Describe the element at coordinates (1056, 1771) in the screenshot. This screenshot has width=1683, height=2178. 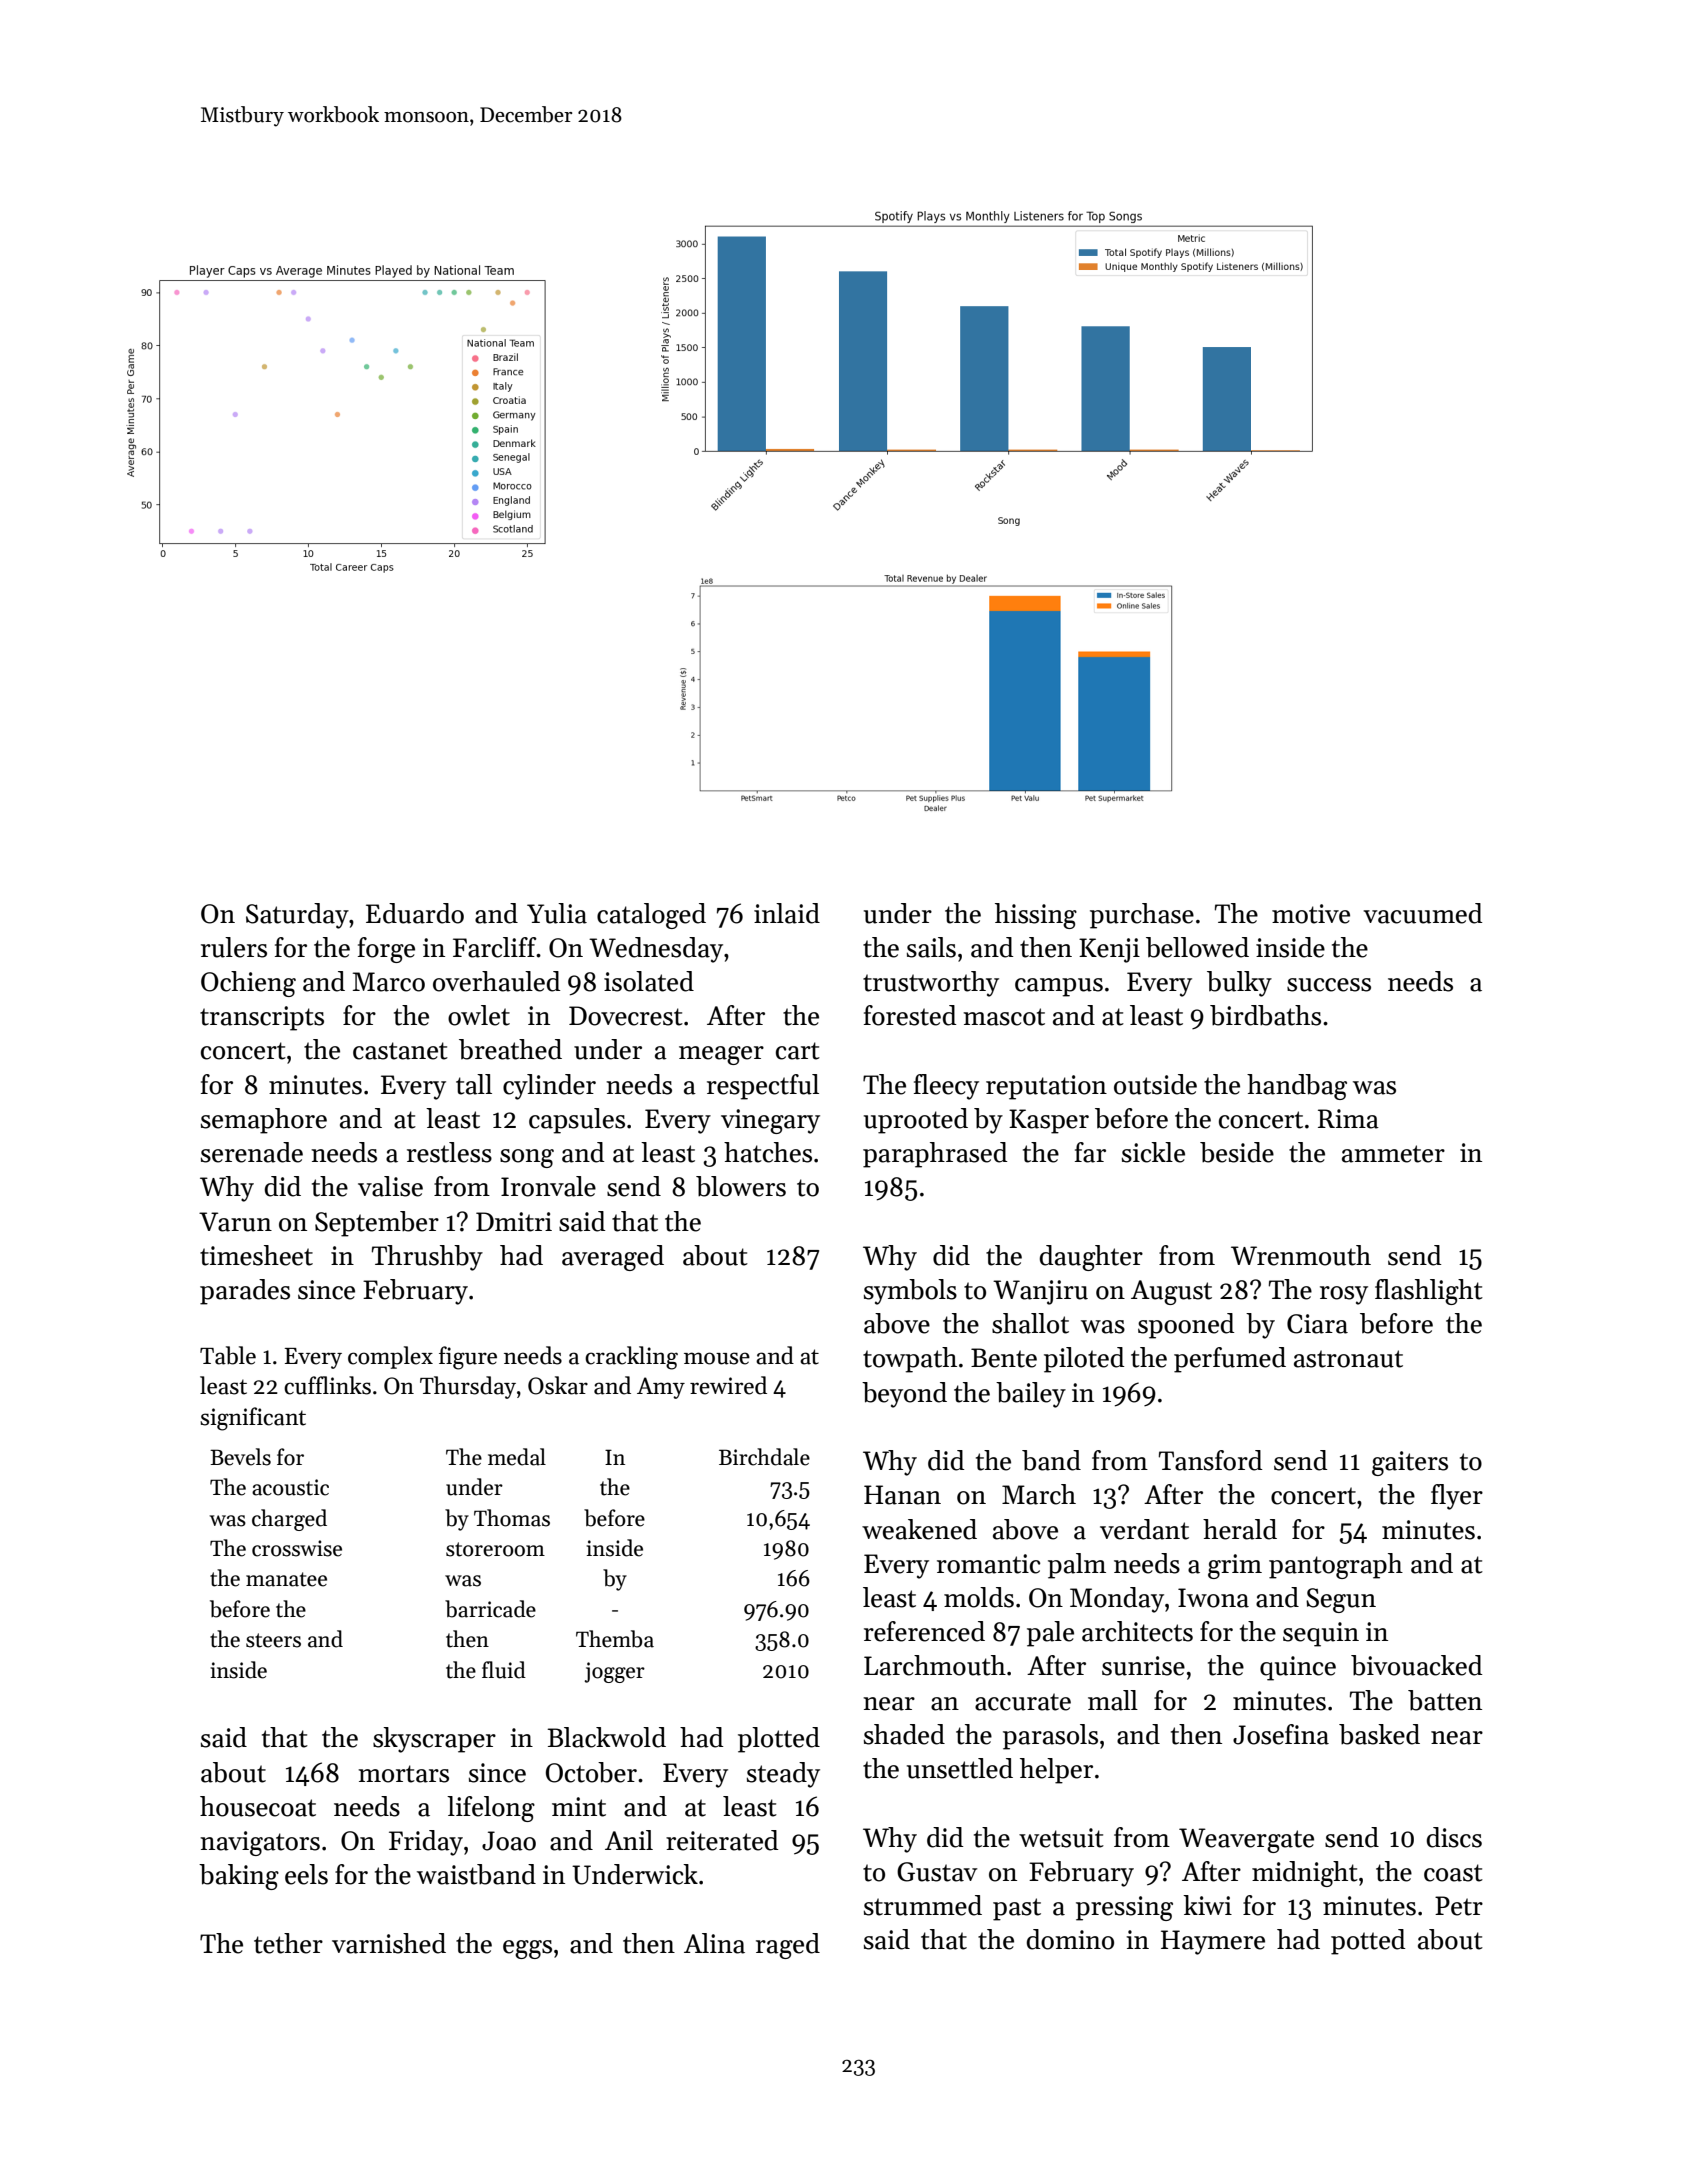
I see `helper` at that location.
